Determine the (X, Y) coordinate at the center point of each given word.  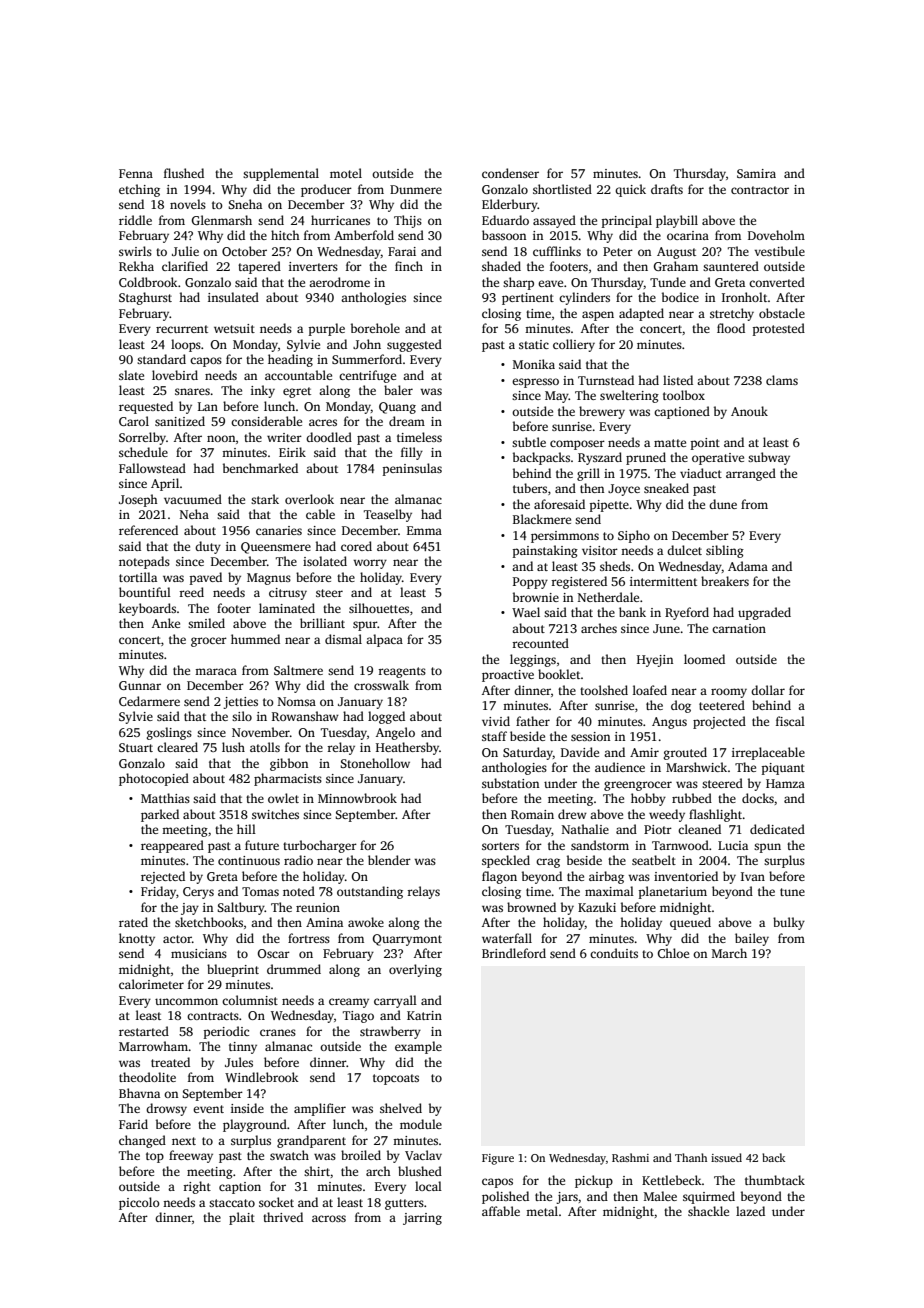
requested (146, 407)
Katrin (424, 1015)
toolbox (684, 395)
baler (398, 390)
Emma (424, 530)
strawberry (390, 1032)
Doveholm (776, 235)
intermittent (663, 581)
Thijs (408, 221)
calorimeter (151, 984)
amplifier (320, 1109)
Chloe (673, 953)
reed (191, 592)
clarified (185, 266)
